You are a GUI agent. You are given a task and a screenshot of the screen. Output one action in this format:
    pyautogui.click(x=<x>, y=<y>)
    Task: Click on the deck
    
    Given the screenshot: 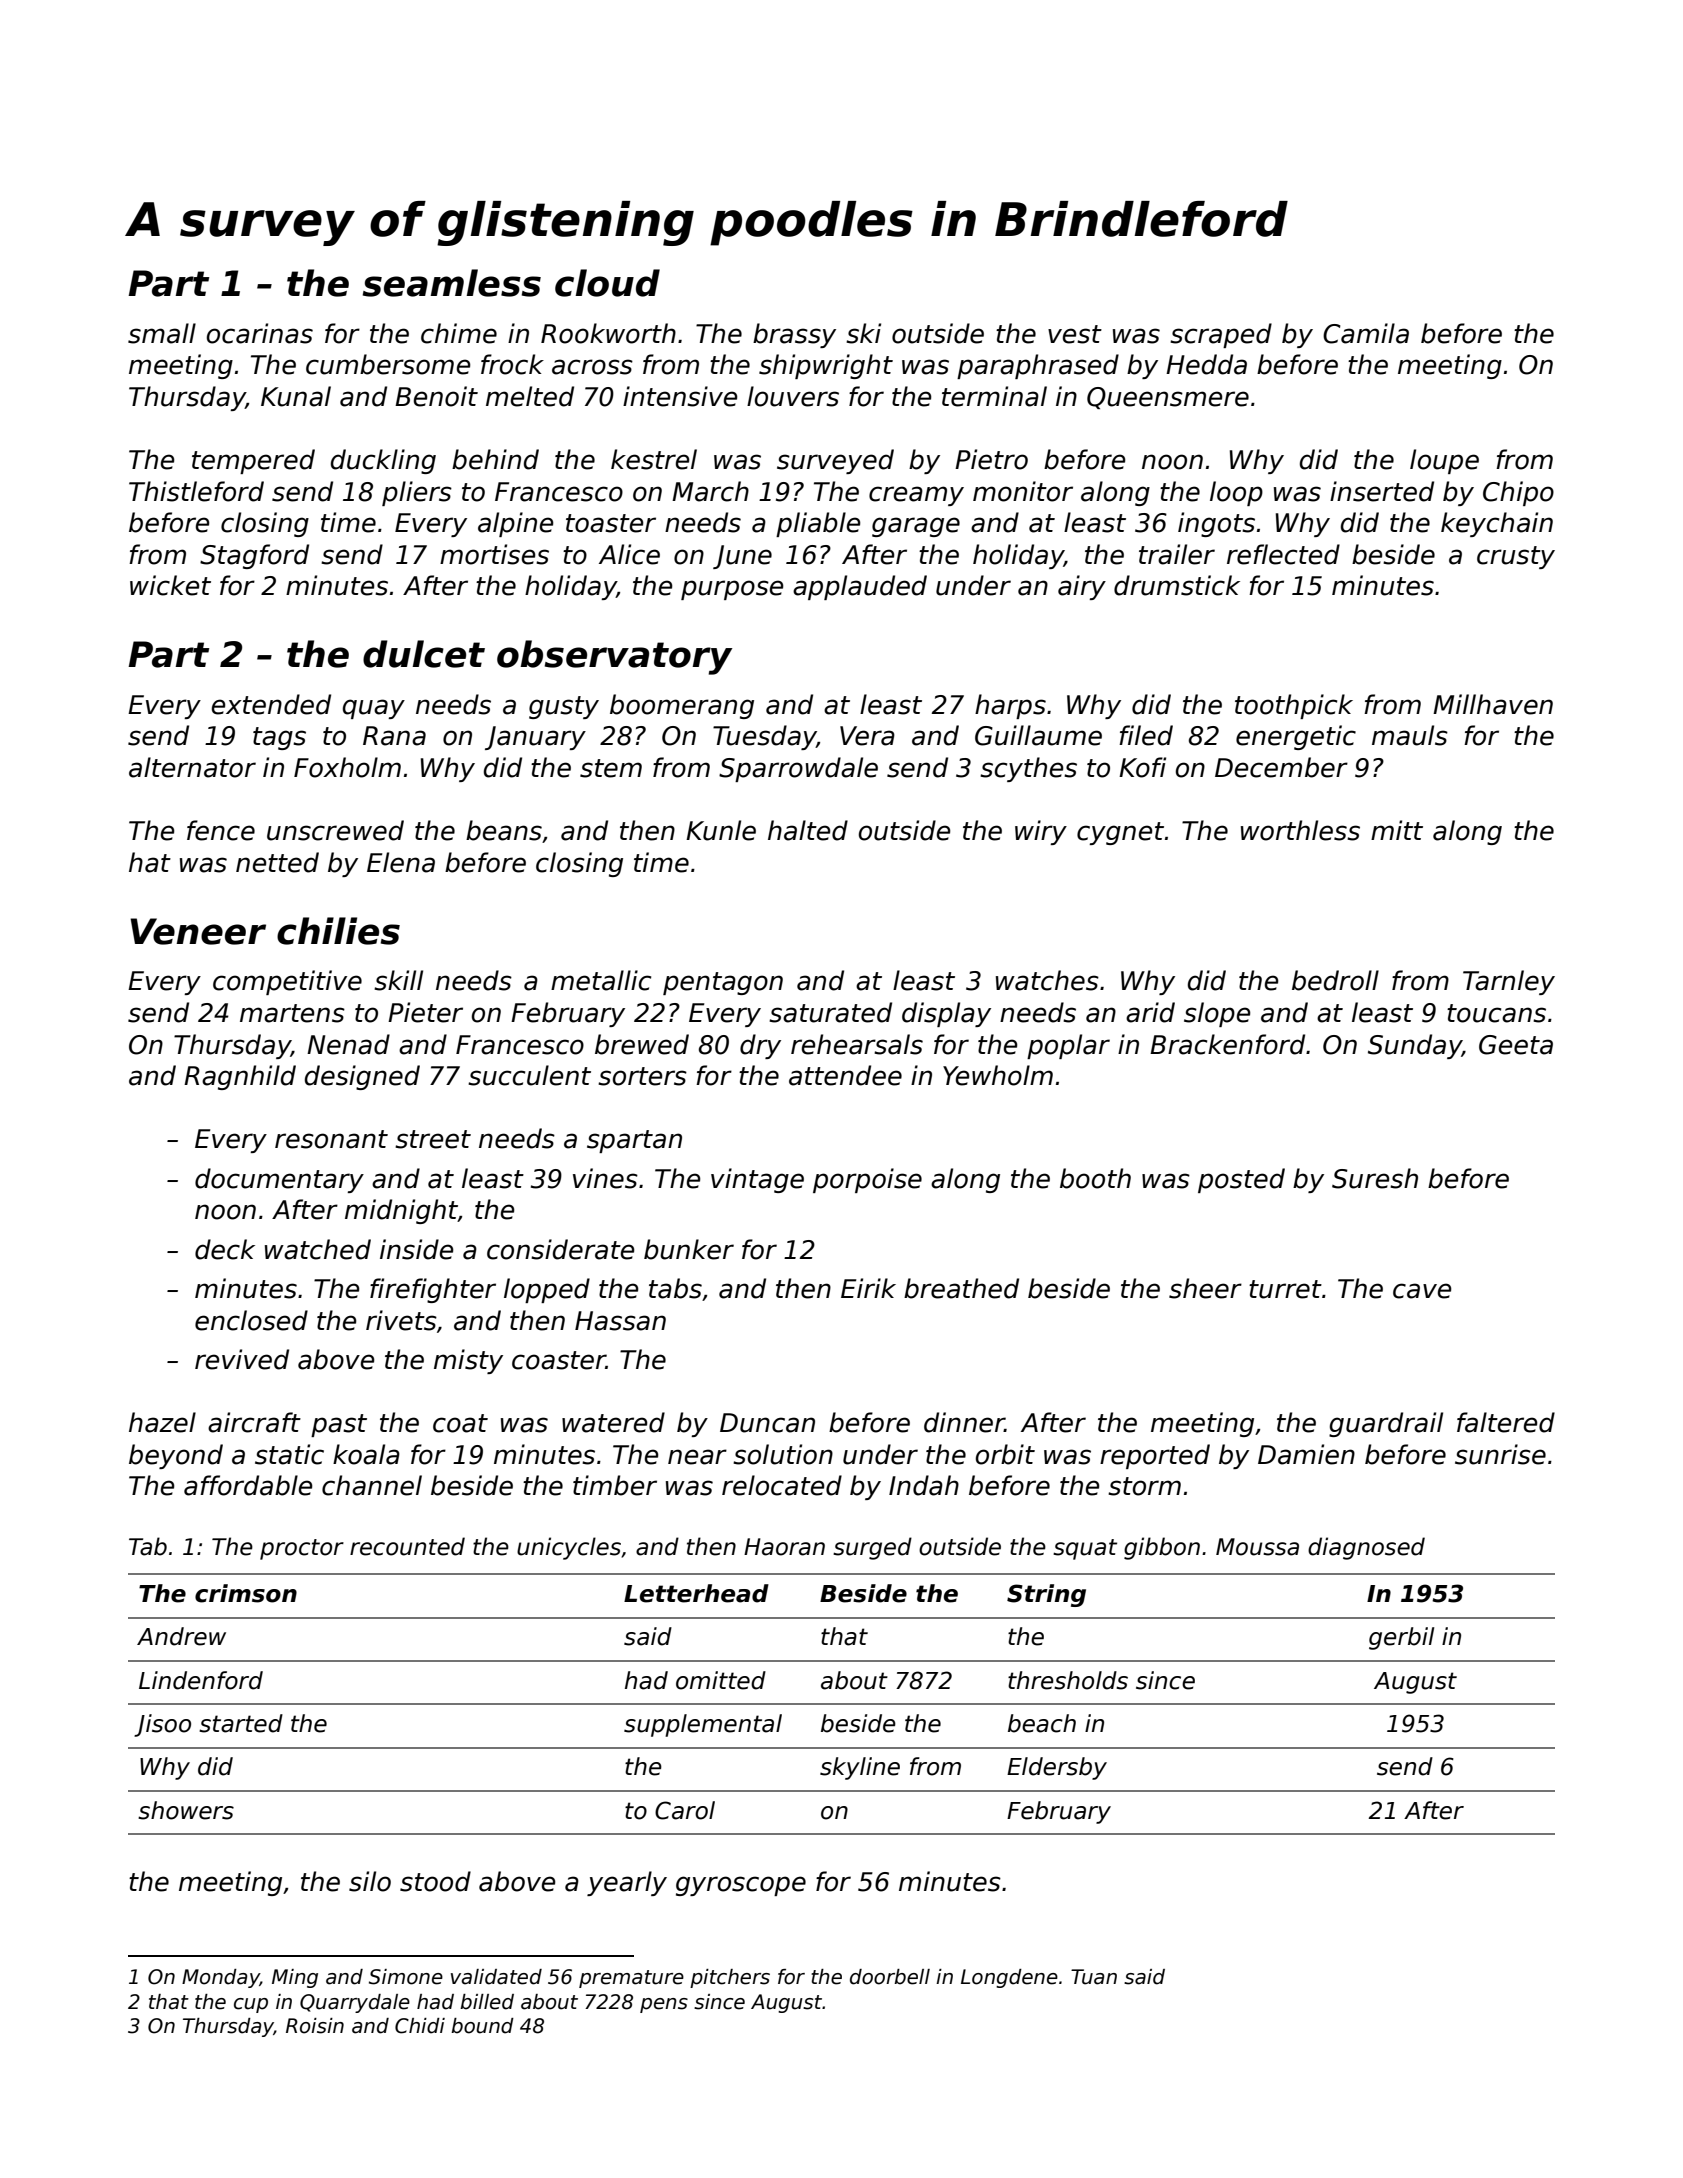 What is the action you would take?
    pyautogui.click(x=225, y=1249)
